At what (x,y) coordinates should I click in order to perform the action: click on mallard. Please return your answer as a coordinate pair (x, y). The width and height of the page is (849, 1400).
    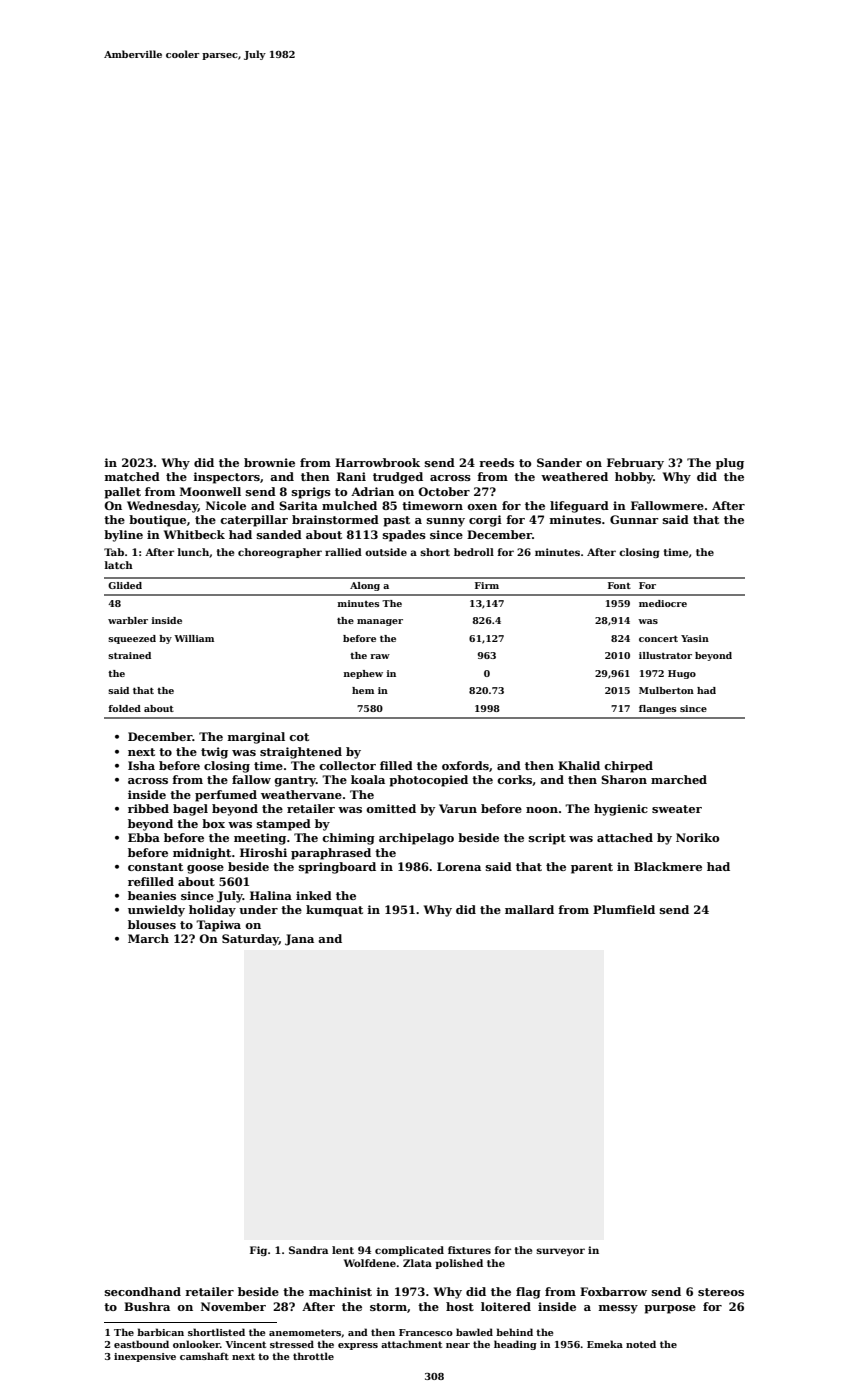
    Looking at the image, I should click on (529, 909).
